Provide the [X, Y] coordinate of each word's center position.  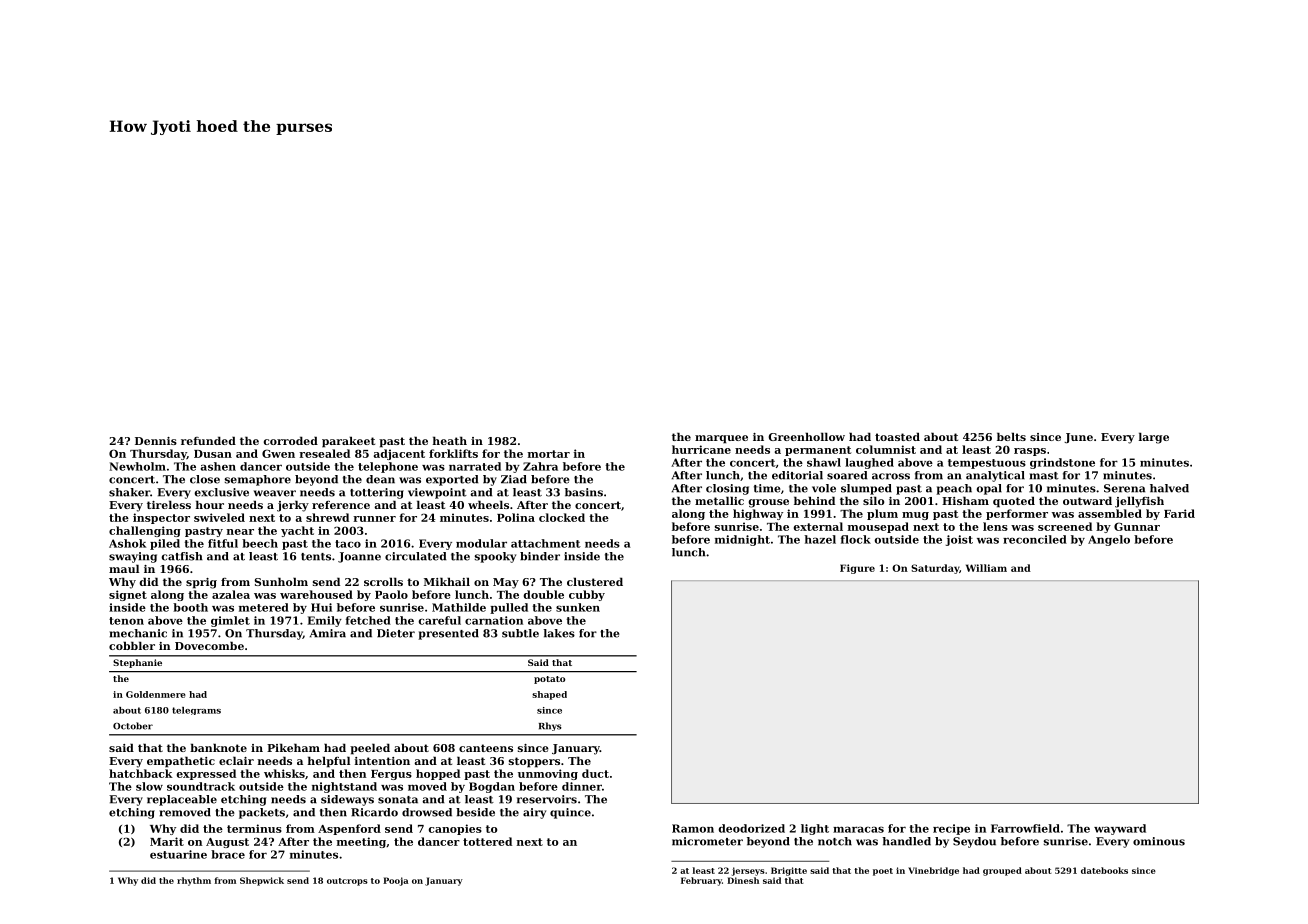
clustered [595, 581]
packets [262, 813]
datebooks [1104, 870]
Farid [1179, 513]
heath [450, 440]
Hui [321, 607]
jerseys [748, 871]
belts [1011, 436]
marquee [721, 439]
